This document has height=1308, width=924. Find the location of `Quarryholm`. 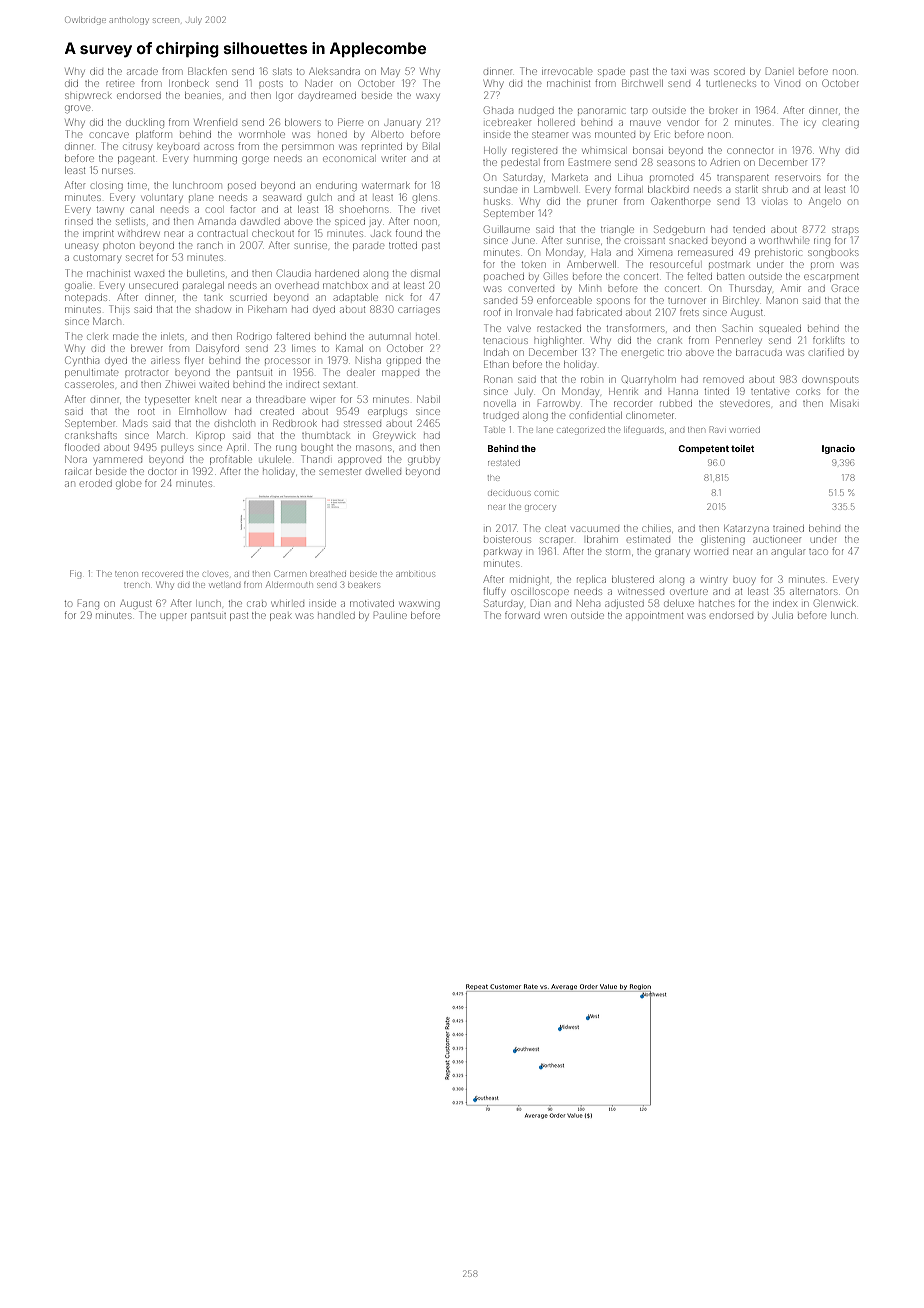

Quarryholm is located at coordinates (648, 380).
